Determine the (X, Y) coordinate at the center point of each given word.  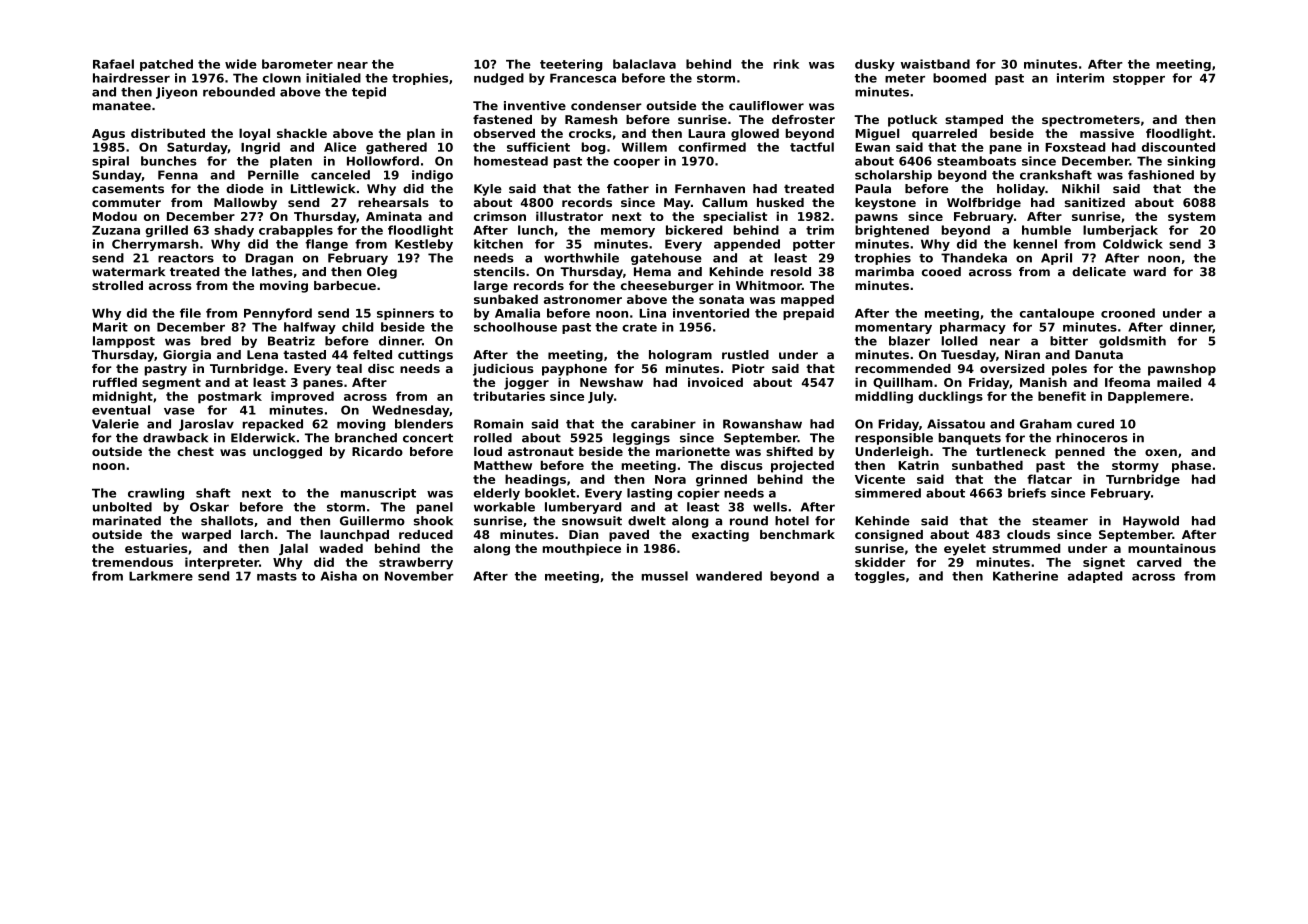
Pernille (273, 175)
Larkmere (161, 576)
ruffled (115, 382)
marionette (693, 451)
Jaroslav (206, 425)
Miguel (877, 134)
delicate (1099, 272)
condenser (606, 106)
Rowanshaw (762, 424)
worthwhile (581, 258)
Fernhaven (710, 189)
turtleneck (1011, 451)
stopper (1139, 79)
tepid (369, 93)
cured (1095, 424)
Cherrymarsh (155, 245)
